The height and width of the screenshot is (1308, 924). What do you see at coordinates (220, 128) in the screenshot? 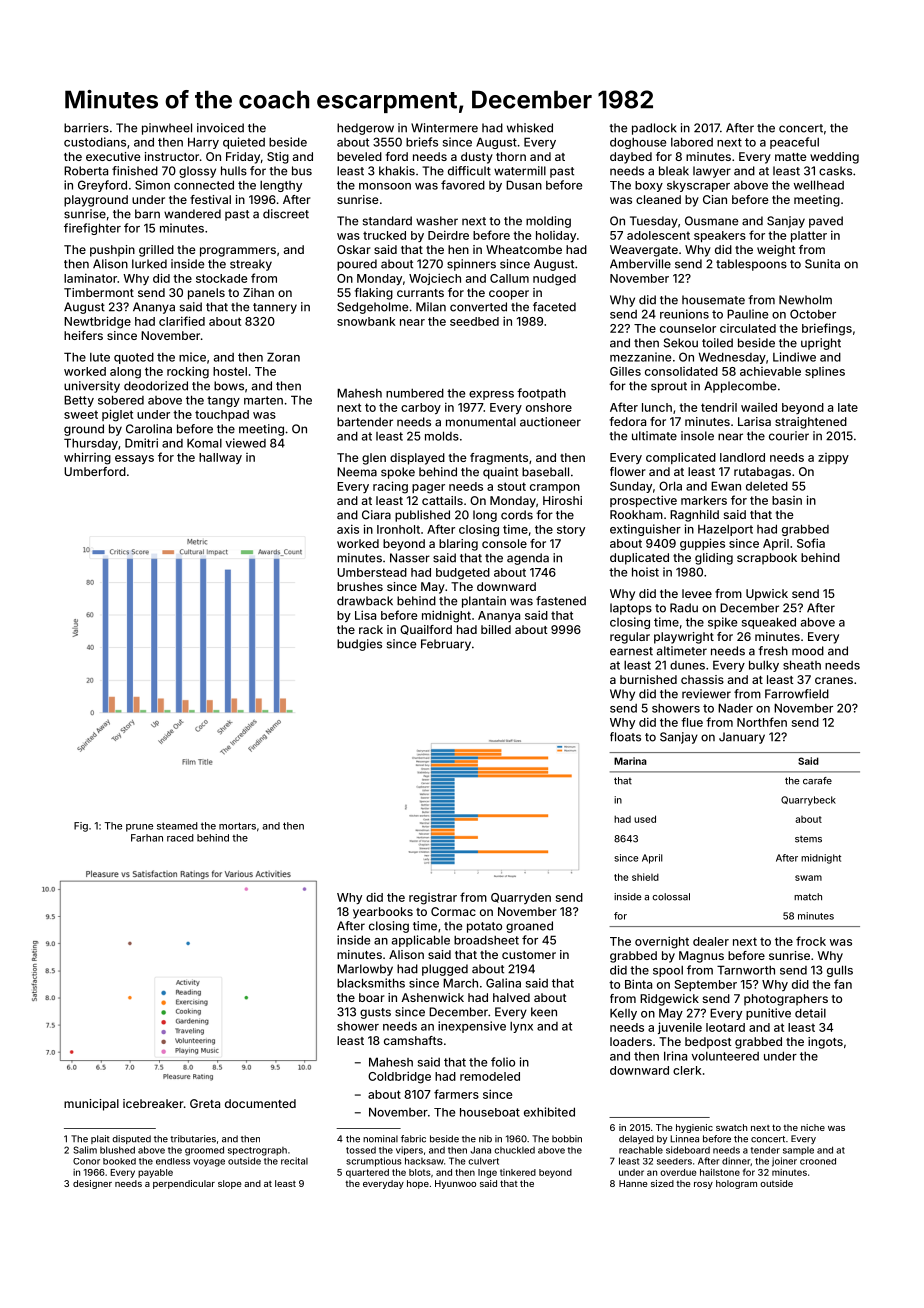
I see `invoiced` at bounding box center [220, 128].
